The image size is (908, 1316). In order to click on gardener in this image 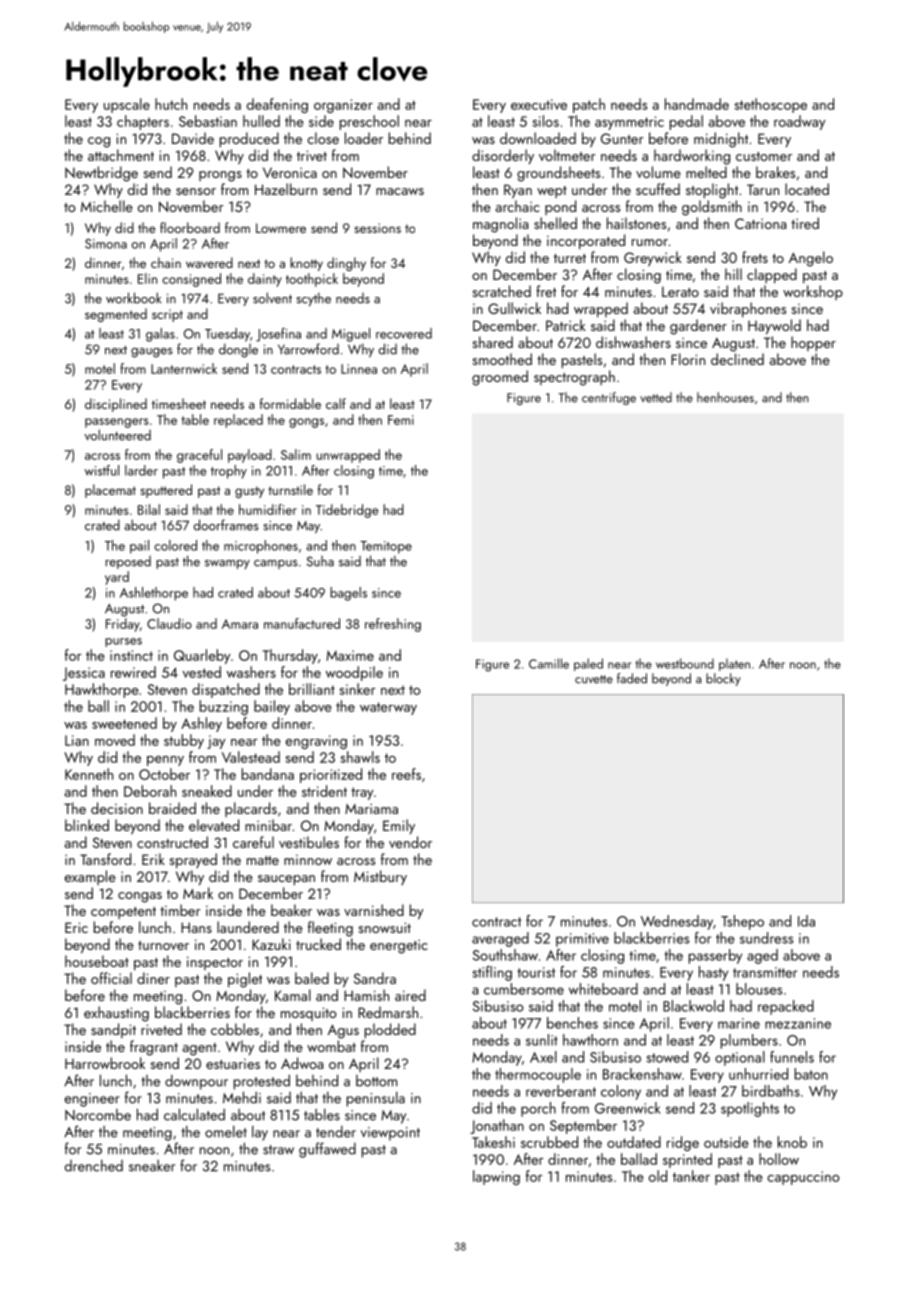, I will do `click(698, 327)`.
